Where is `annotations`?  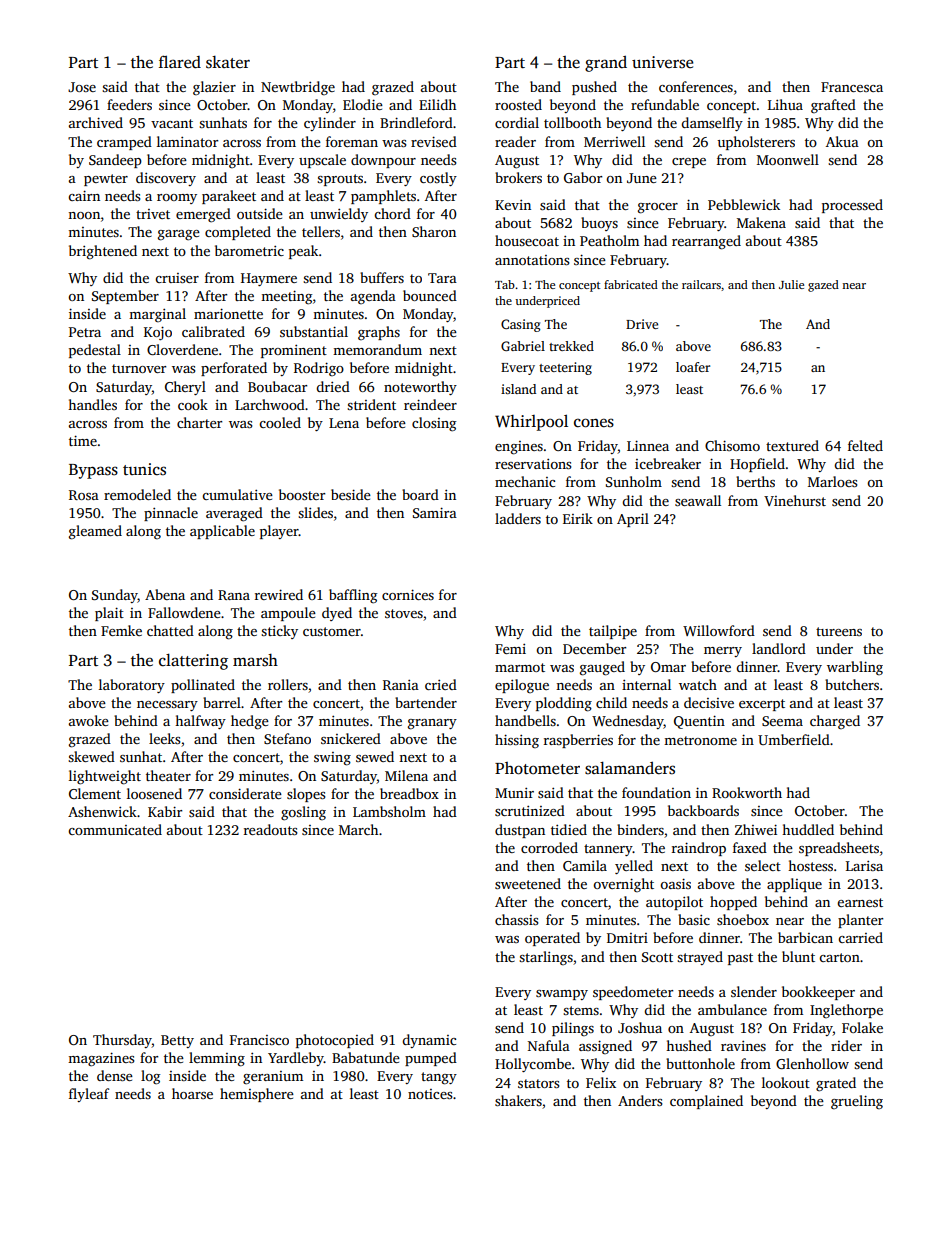 annotations is located at coordinates (532, 260).
